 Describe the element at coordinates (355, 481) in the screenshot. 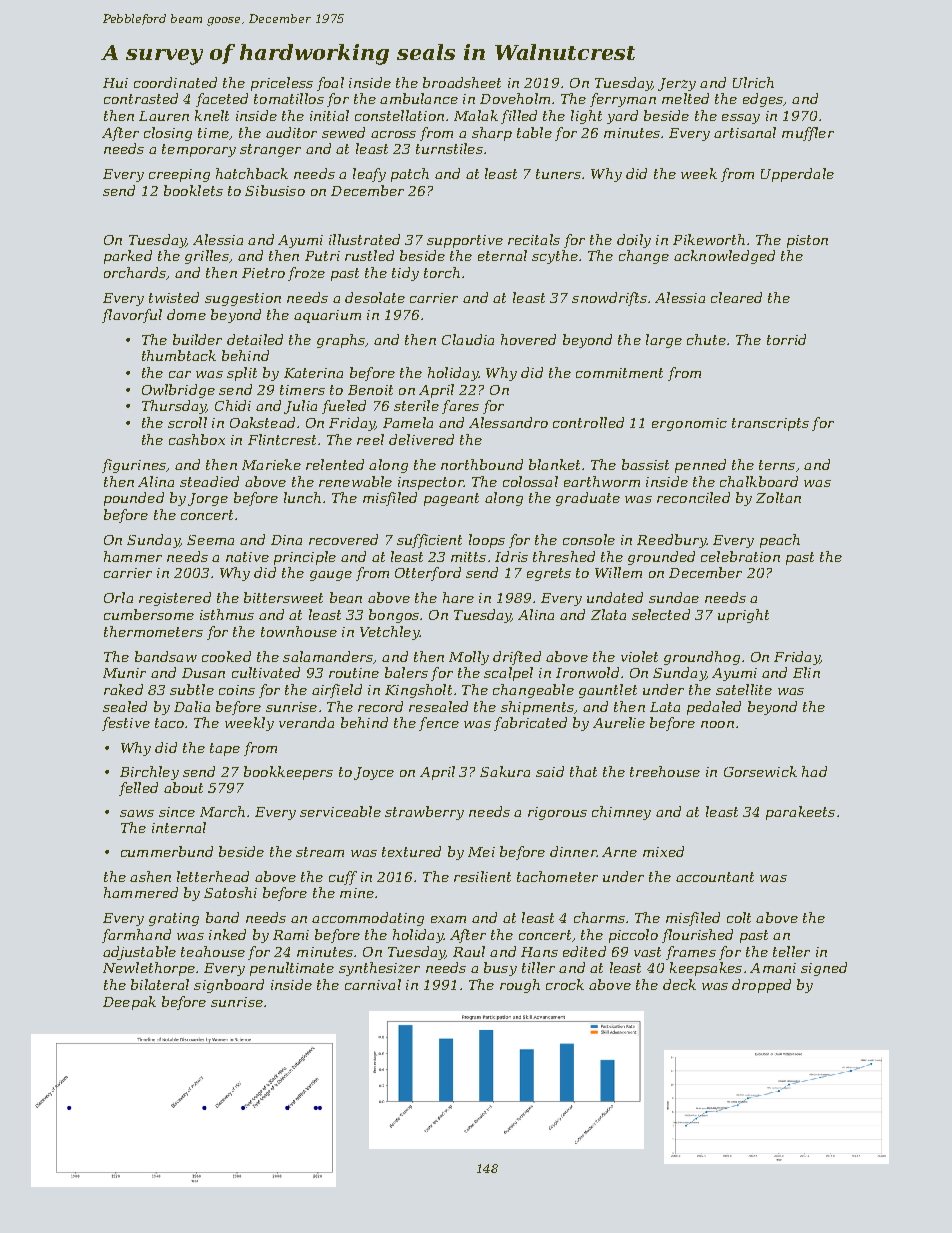

I see `renewable` at that location.
